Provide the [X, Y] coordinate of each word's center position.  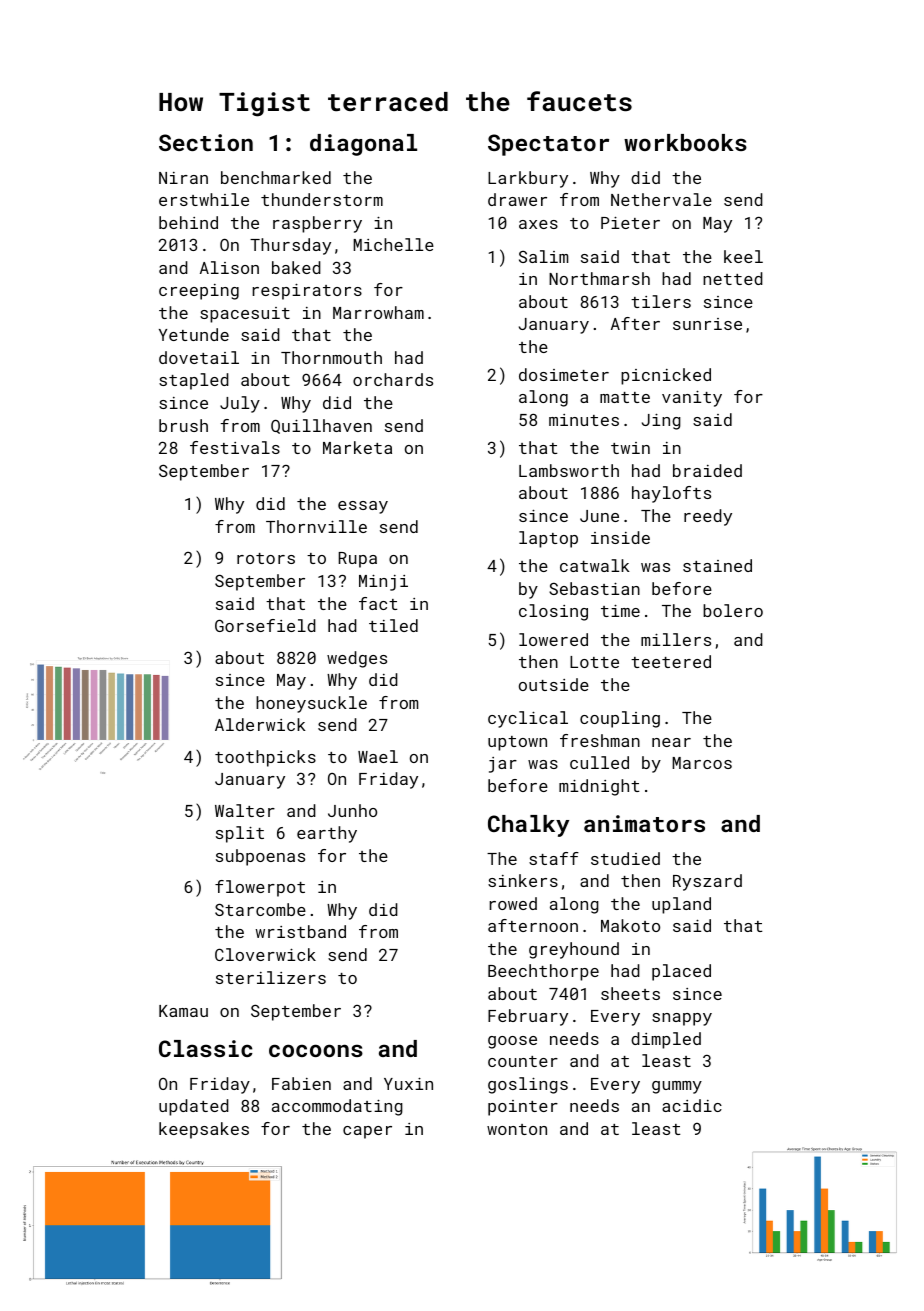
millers [676, 639]
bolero [733, 610]
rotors [266, 558]
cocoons [316, 1050]
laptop [548, 539]
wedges [357, 659]
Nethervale [661, 199]
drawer [517, 199]
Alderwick [260, 724]
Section [206, 142]
